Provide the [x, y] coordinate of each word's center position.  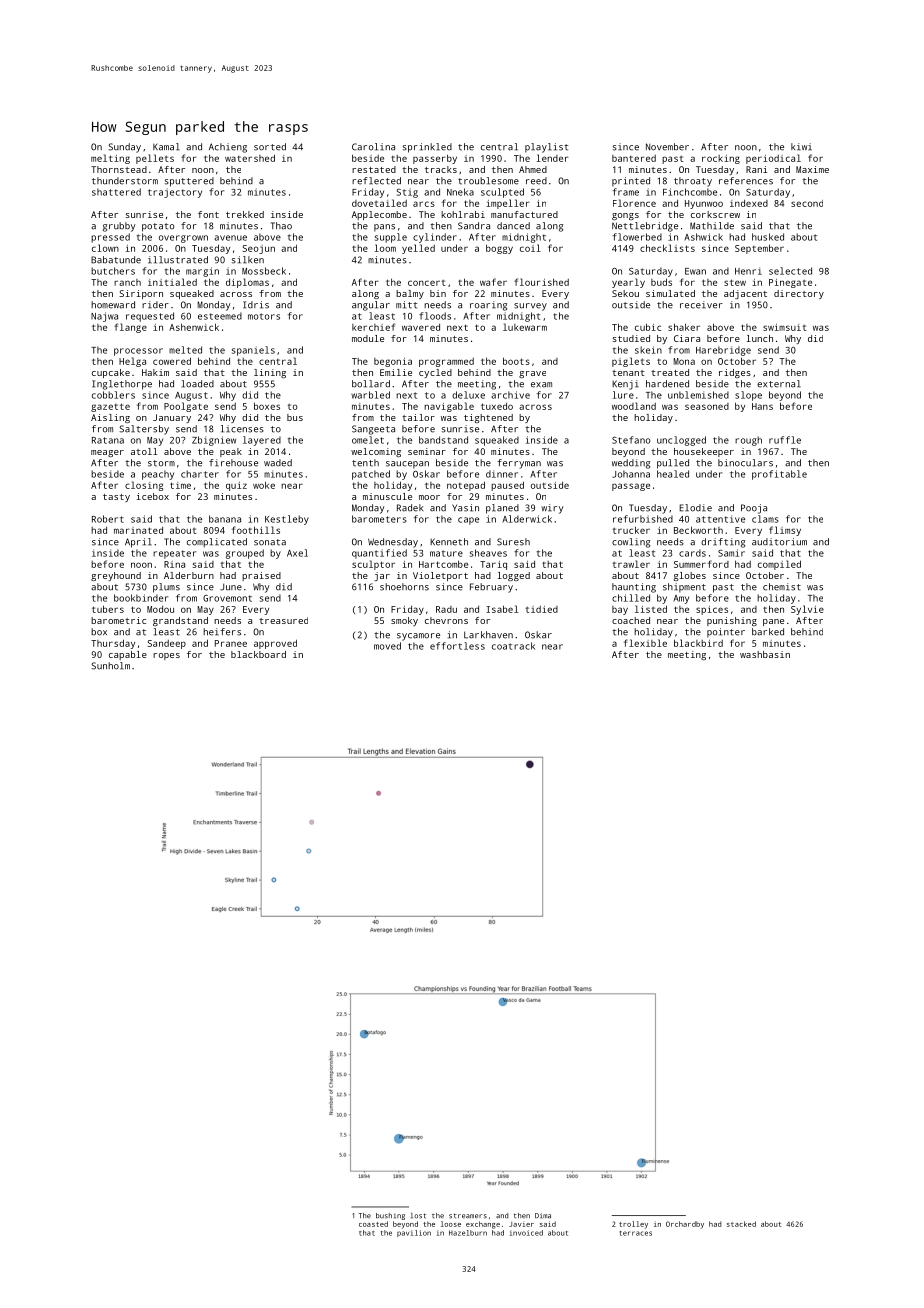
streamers [468, 1216]
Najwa [104, 317]
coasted [373, 1224]
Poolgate [186, 407]
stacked [741, 1224]
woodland [634, 406]
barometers [379, 519]
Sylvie [807, 610]
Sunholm [110, 666]
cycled [435, 373]
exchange [483, 1225]
